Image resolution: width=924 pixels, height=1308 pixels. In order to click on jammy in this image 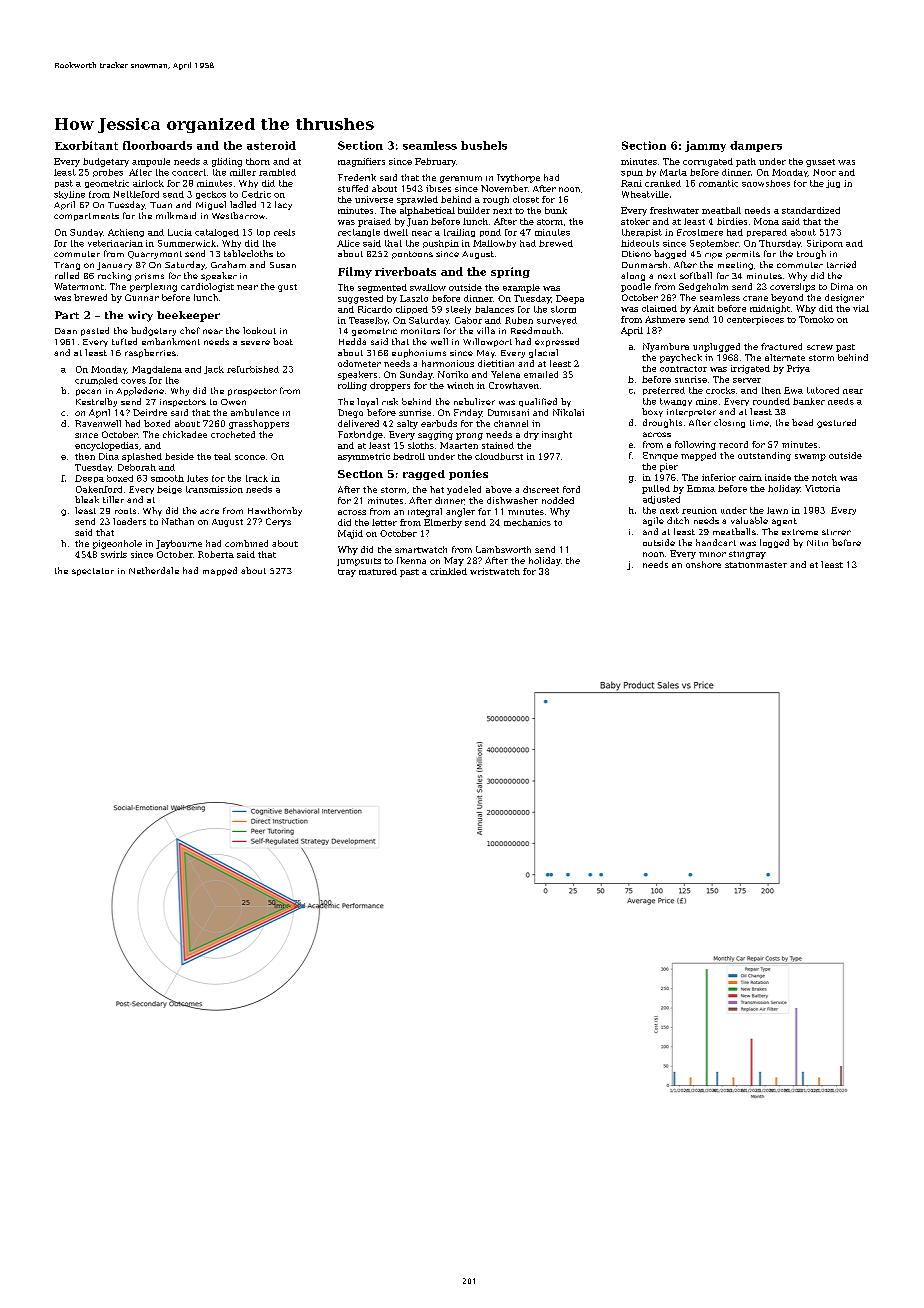, I will do `click(705, 146)`.
